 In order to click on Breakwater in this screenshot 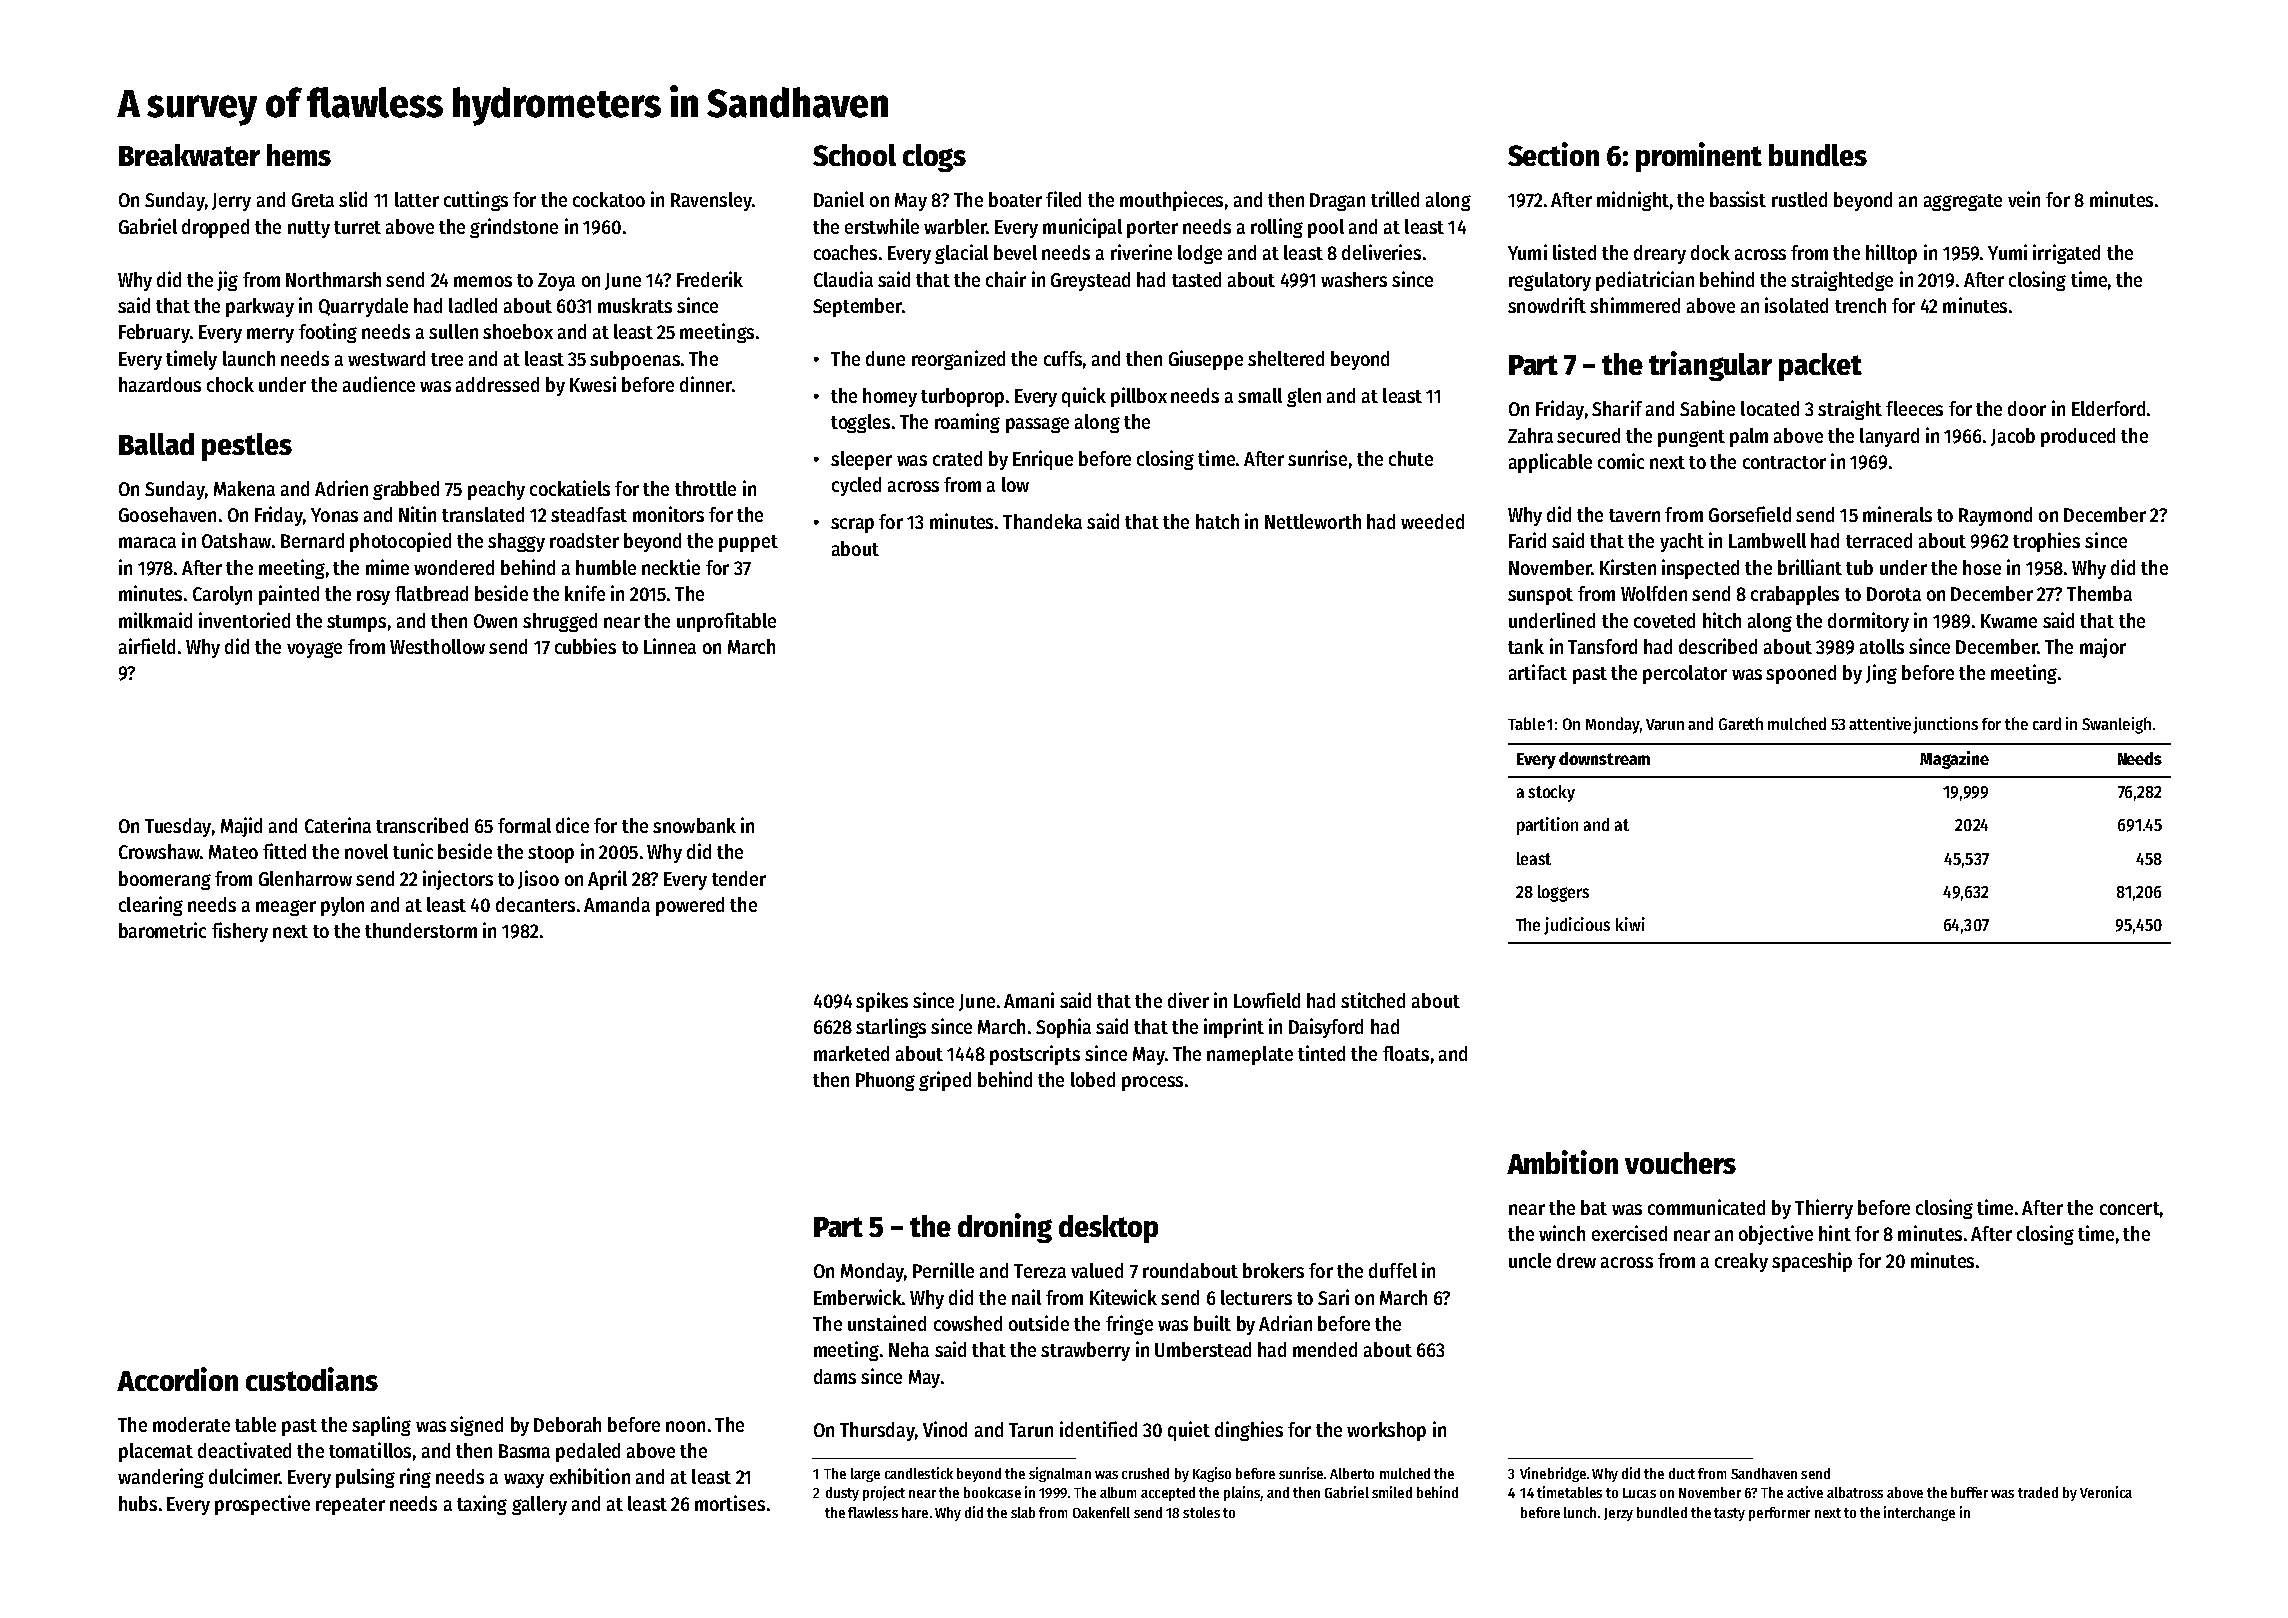, I will do `click(189, 155)`.
